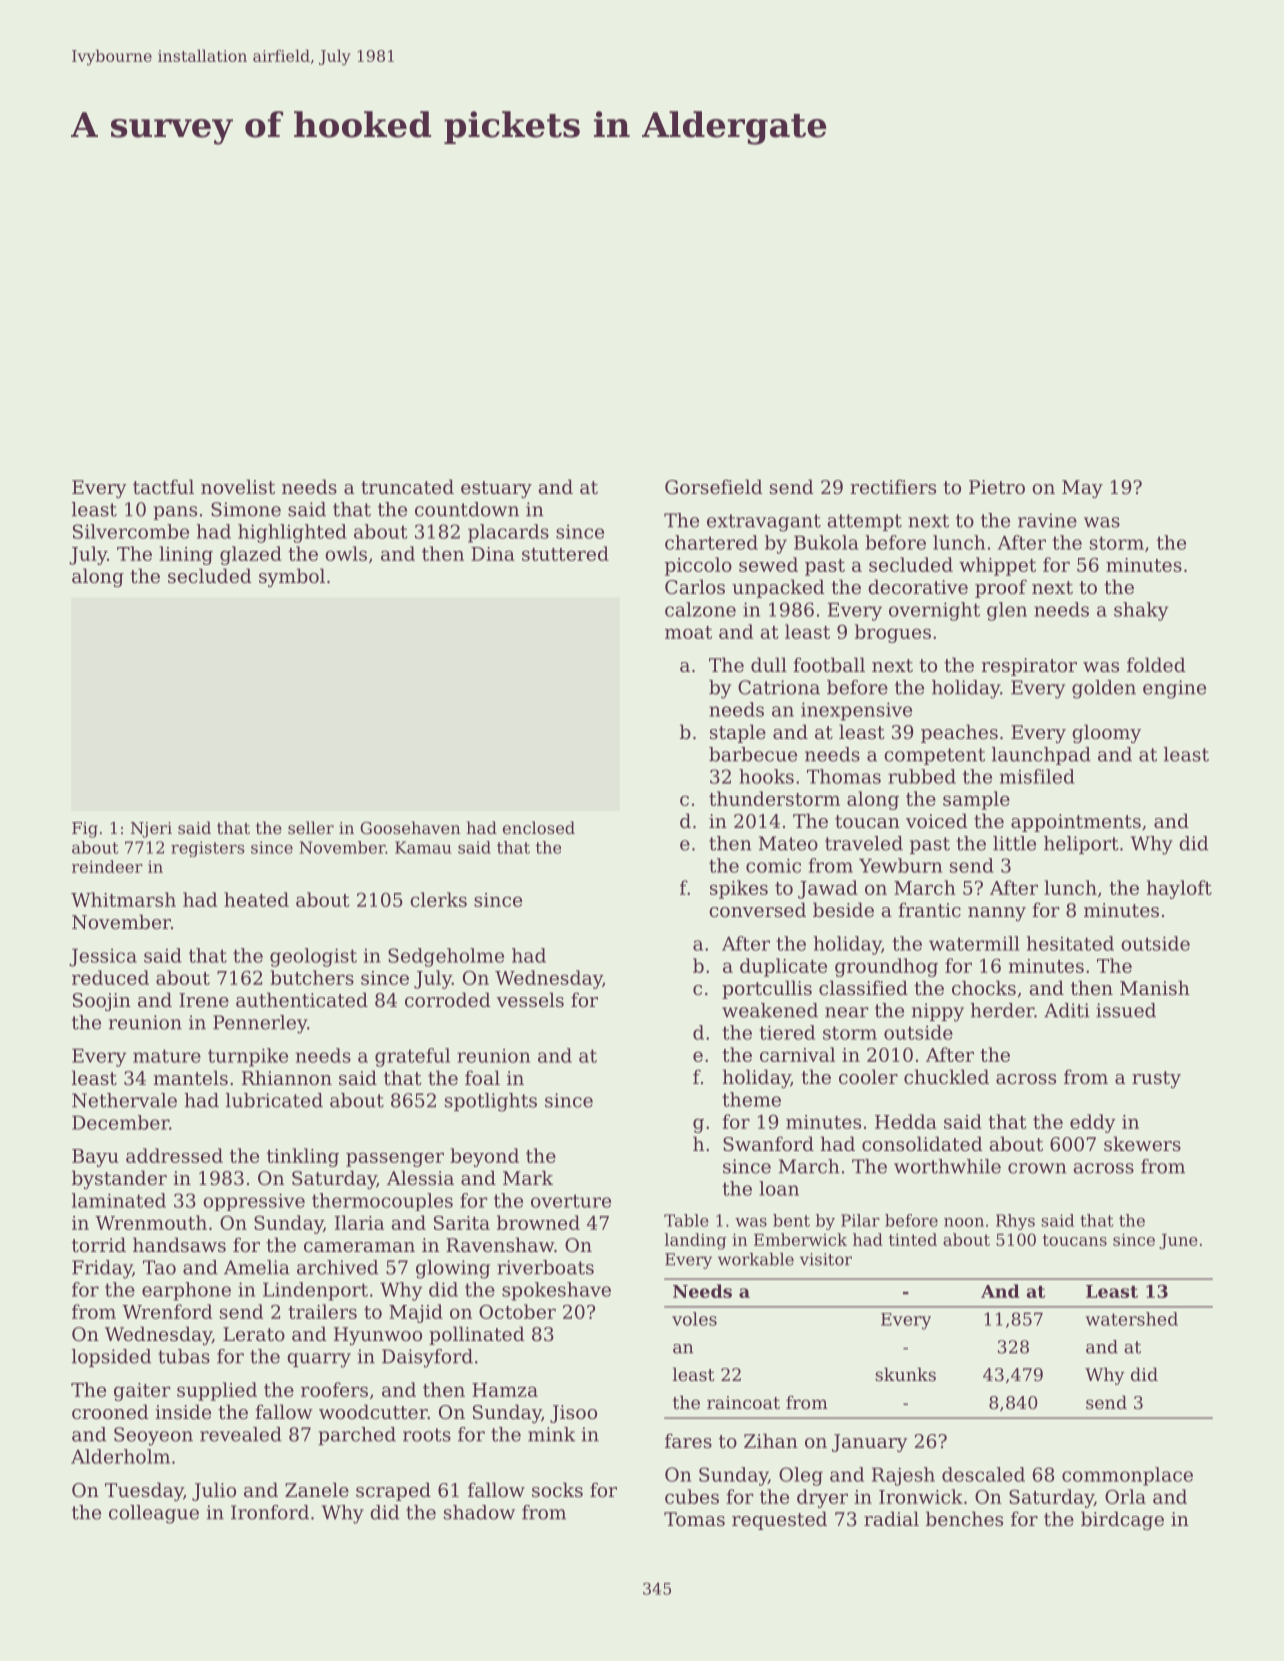  Describe the element at coordinates (496, 489) in the screenshot. I see `estuary` at that location.
